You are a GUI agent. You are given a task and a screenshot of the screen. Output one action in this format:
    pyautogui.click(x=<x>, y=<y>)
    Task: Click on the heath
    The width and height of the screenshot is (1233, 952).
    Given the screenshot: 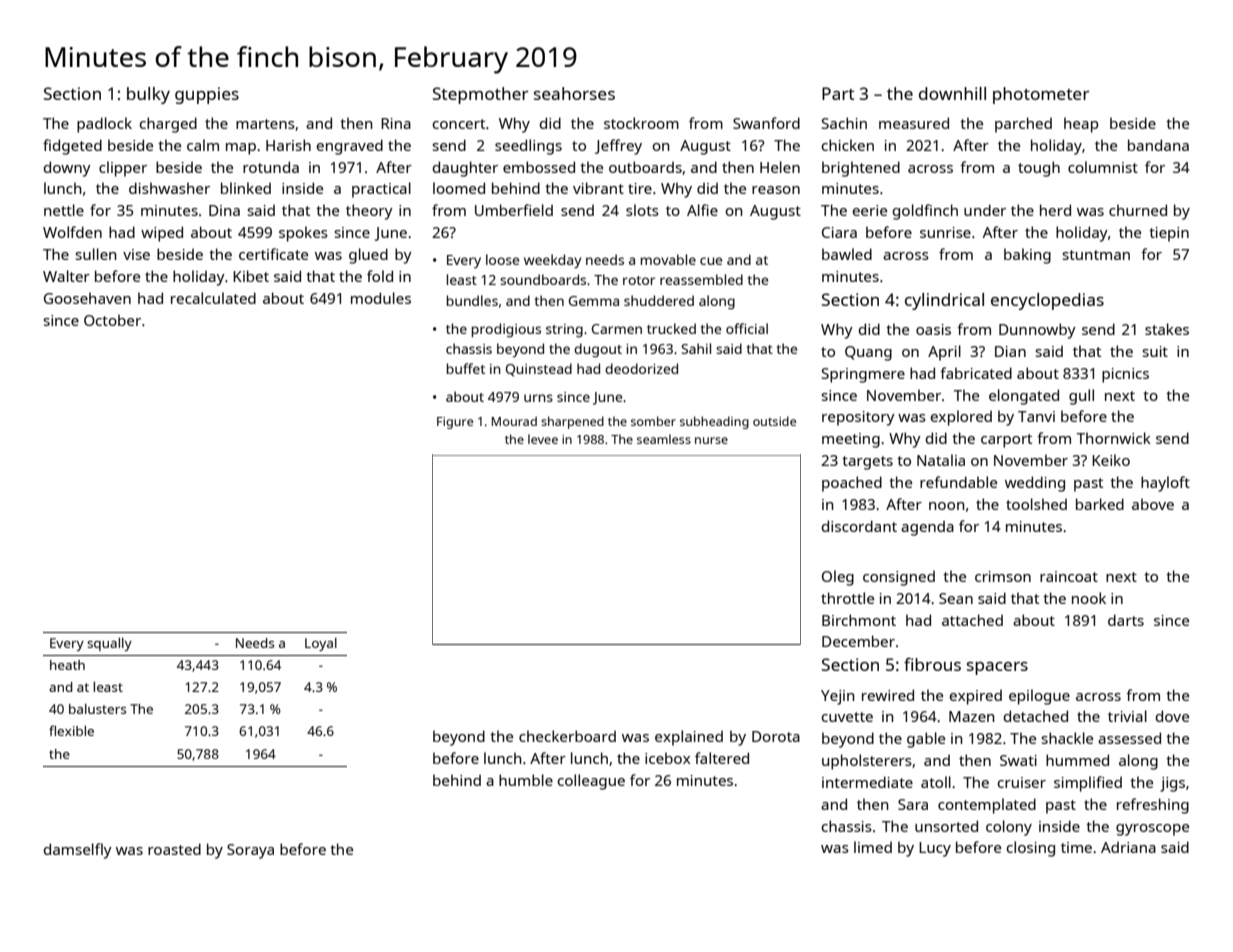 What is the action you would take?
    pyautogui.click(x=67, y=665)
